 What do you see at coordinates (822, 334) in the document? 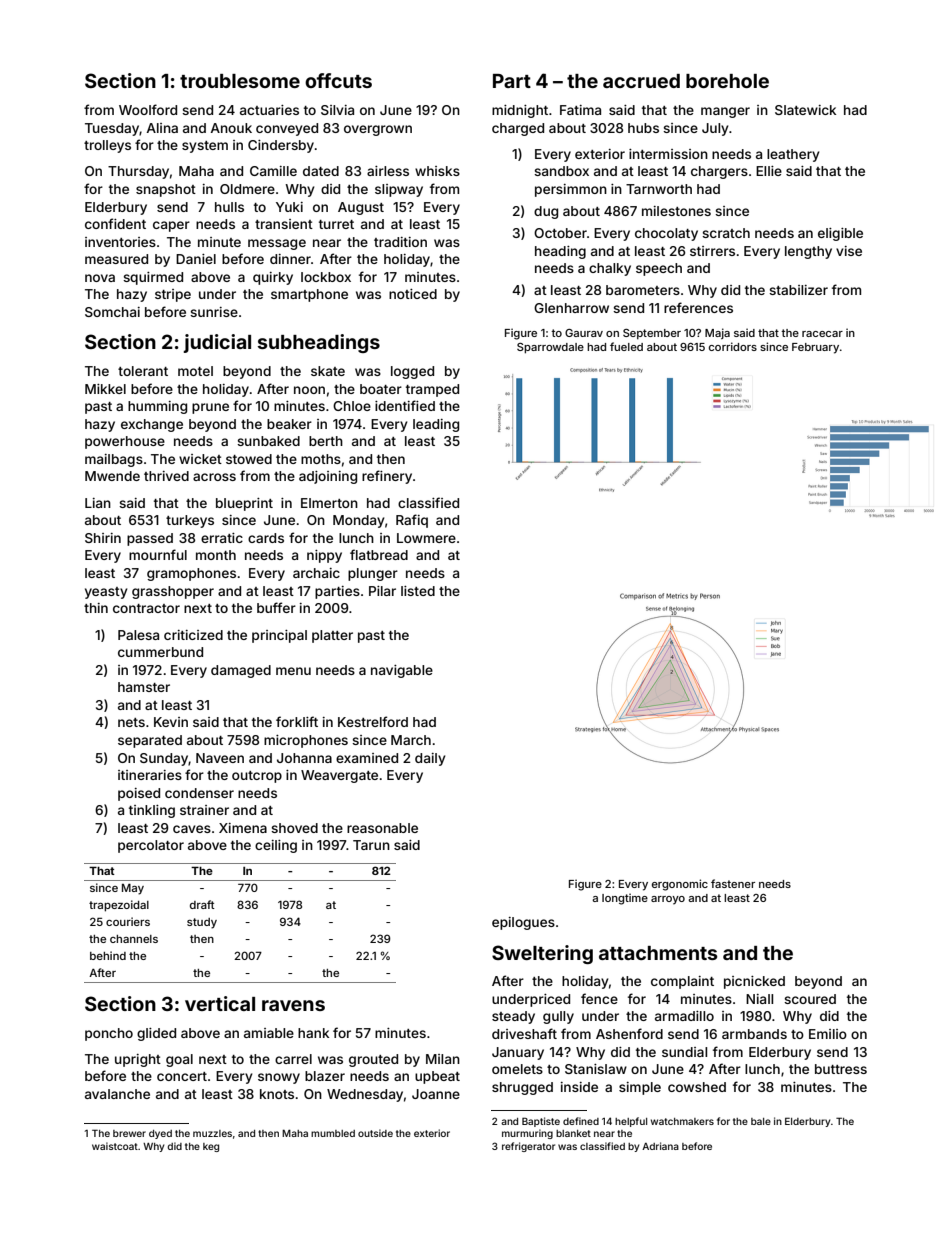
I see `racecar` at bounding box center [822, 334].
